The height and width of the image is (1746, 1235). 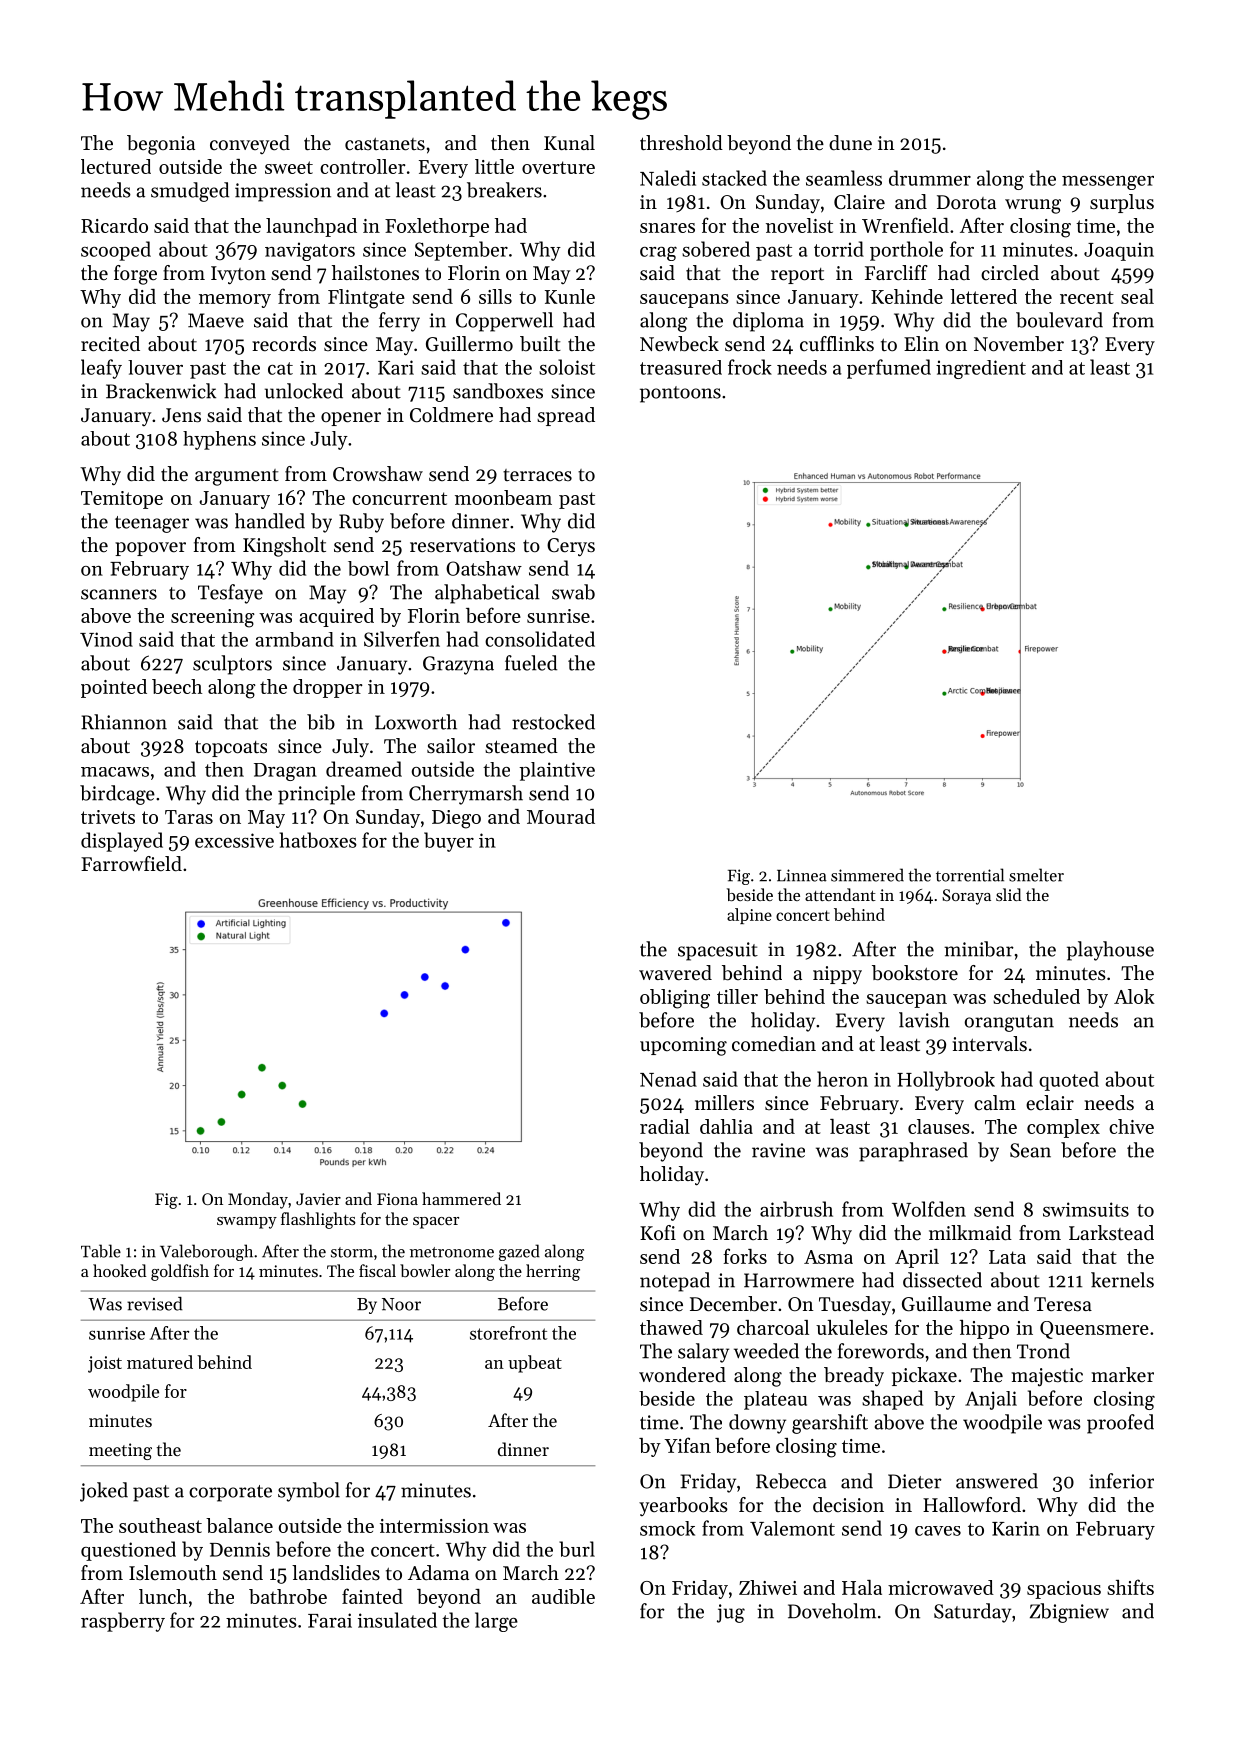 I want to click on smelter, so click(x=1036, y=875).
